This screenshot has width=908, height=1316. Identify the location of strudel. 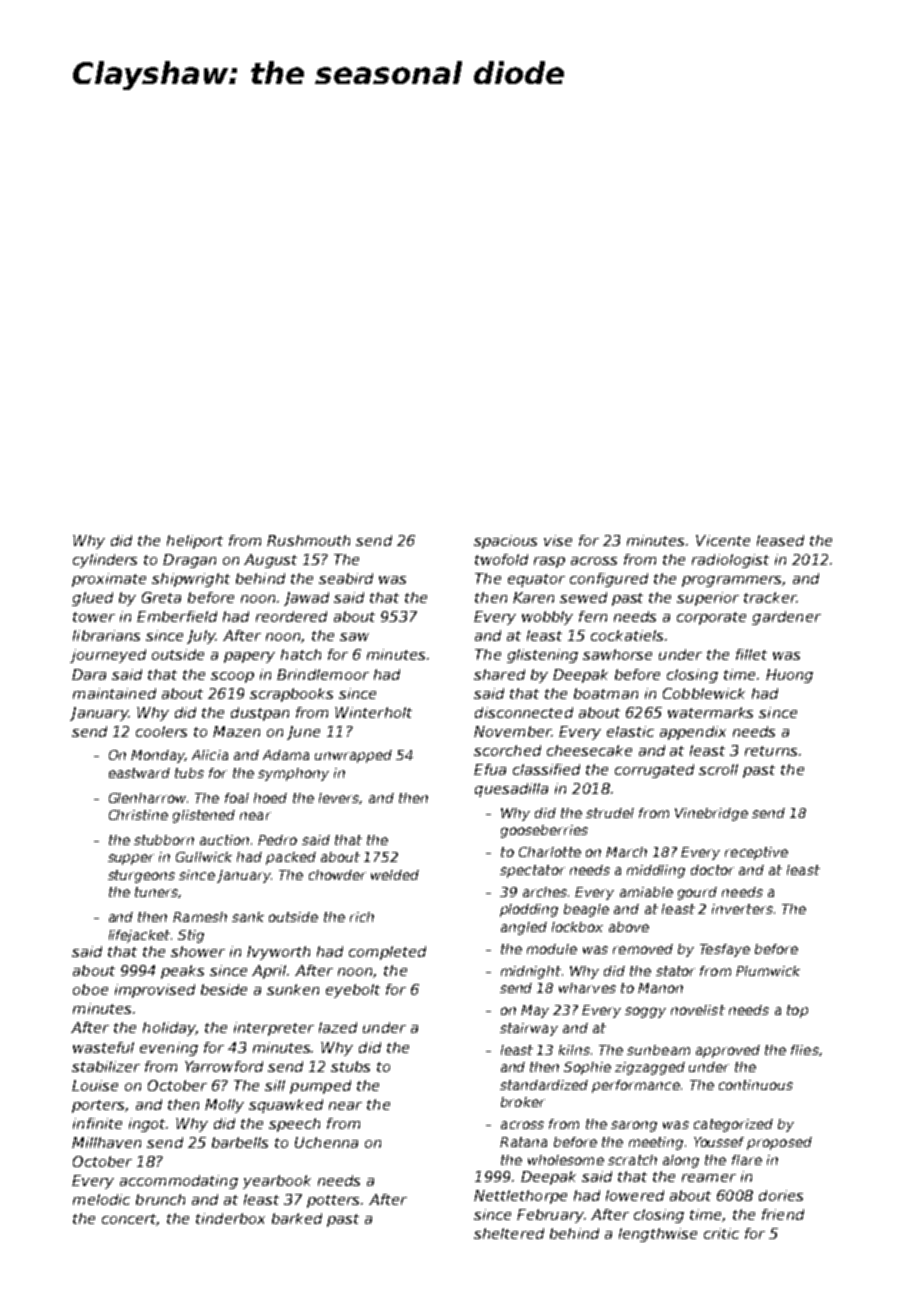
(610, 813).
